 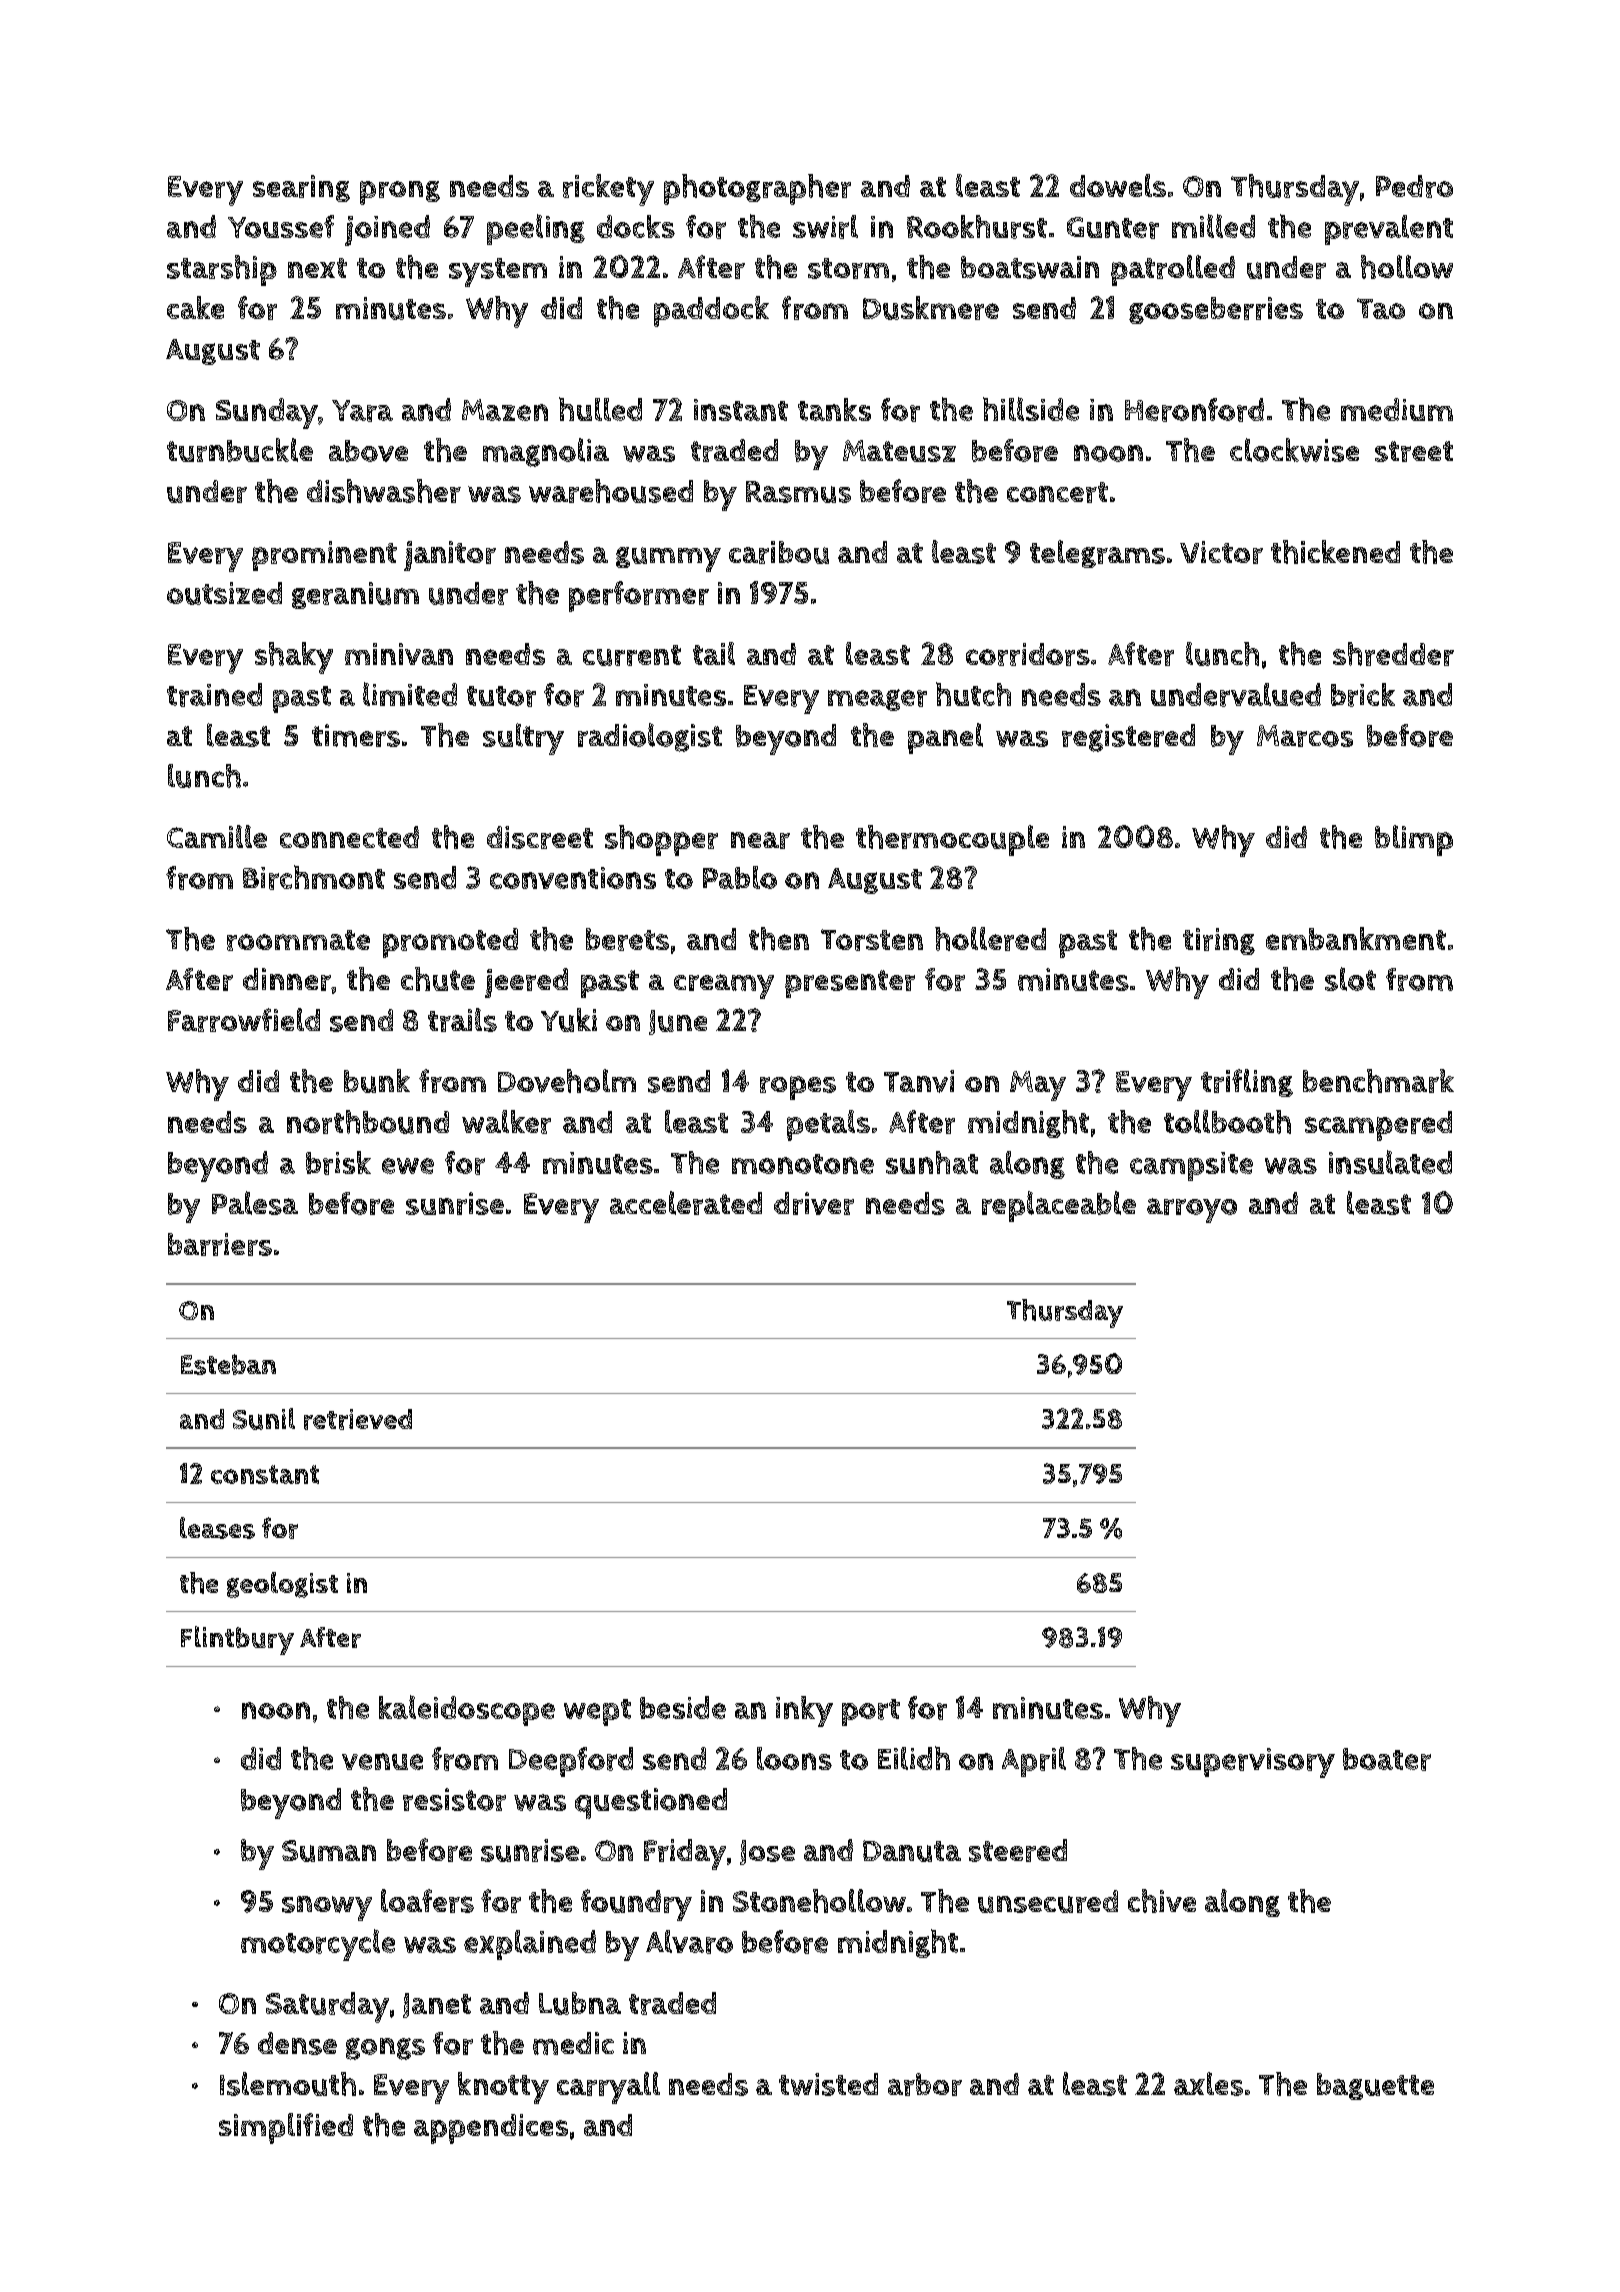 I want to click on starship, so click(x=222, y=270).
